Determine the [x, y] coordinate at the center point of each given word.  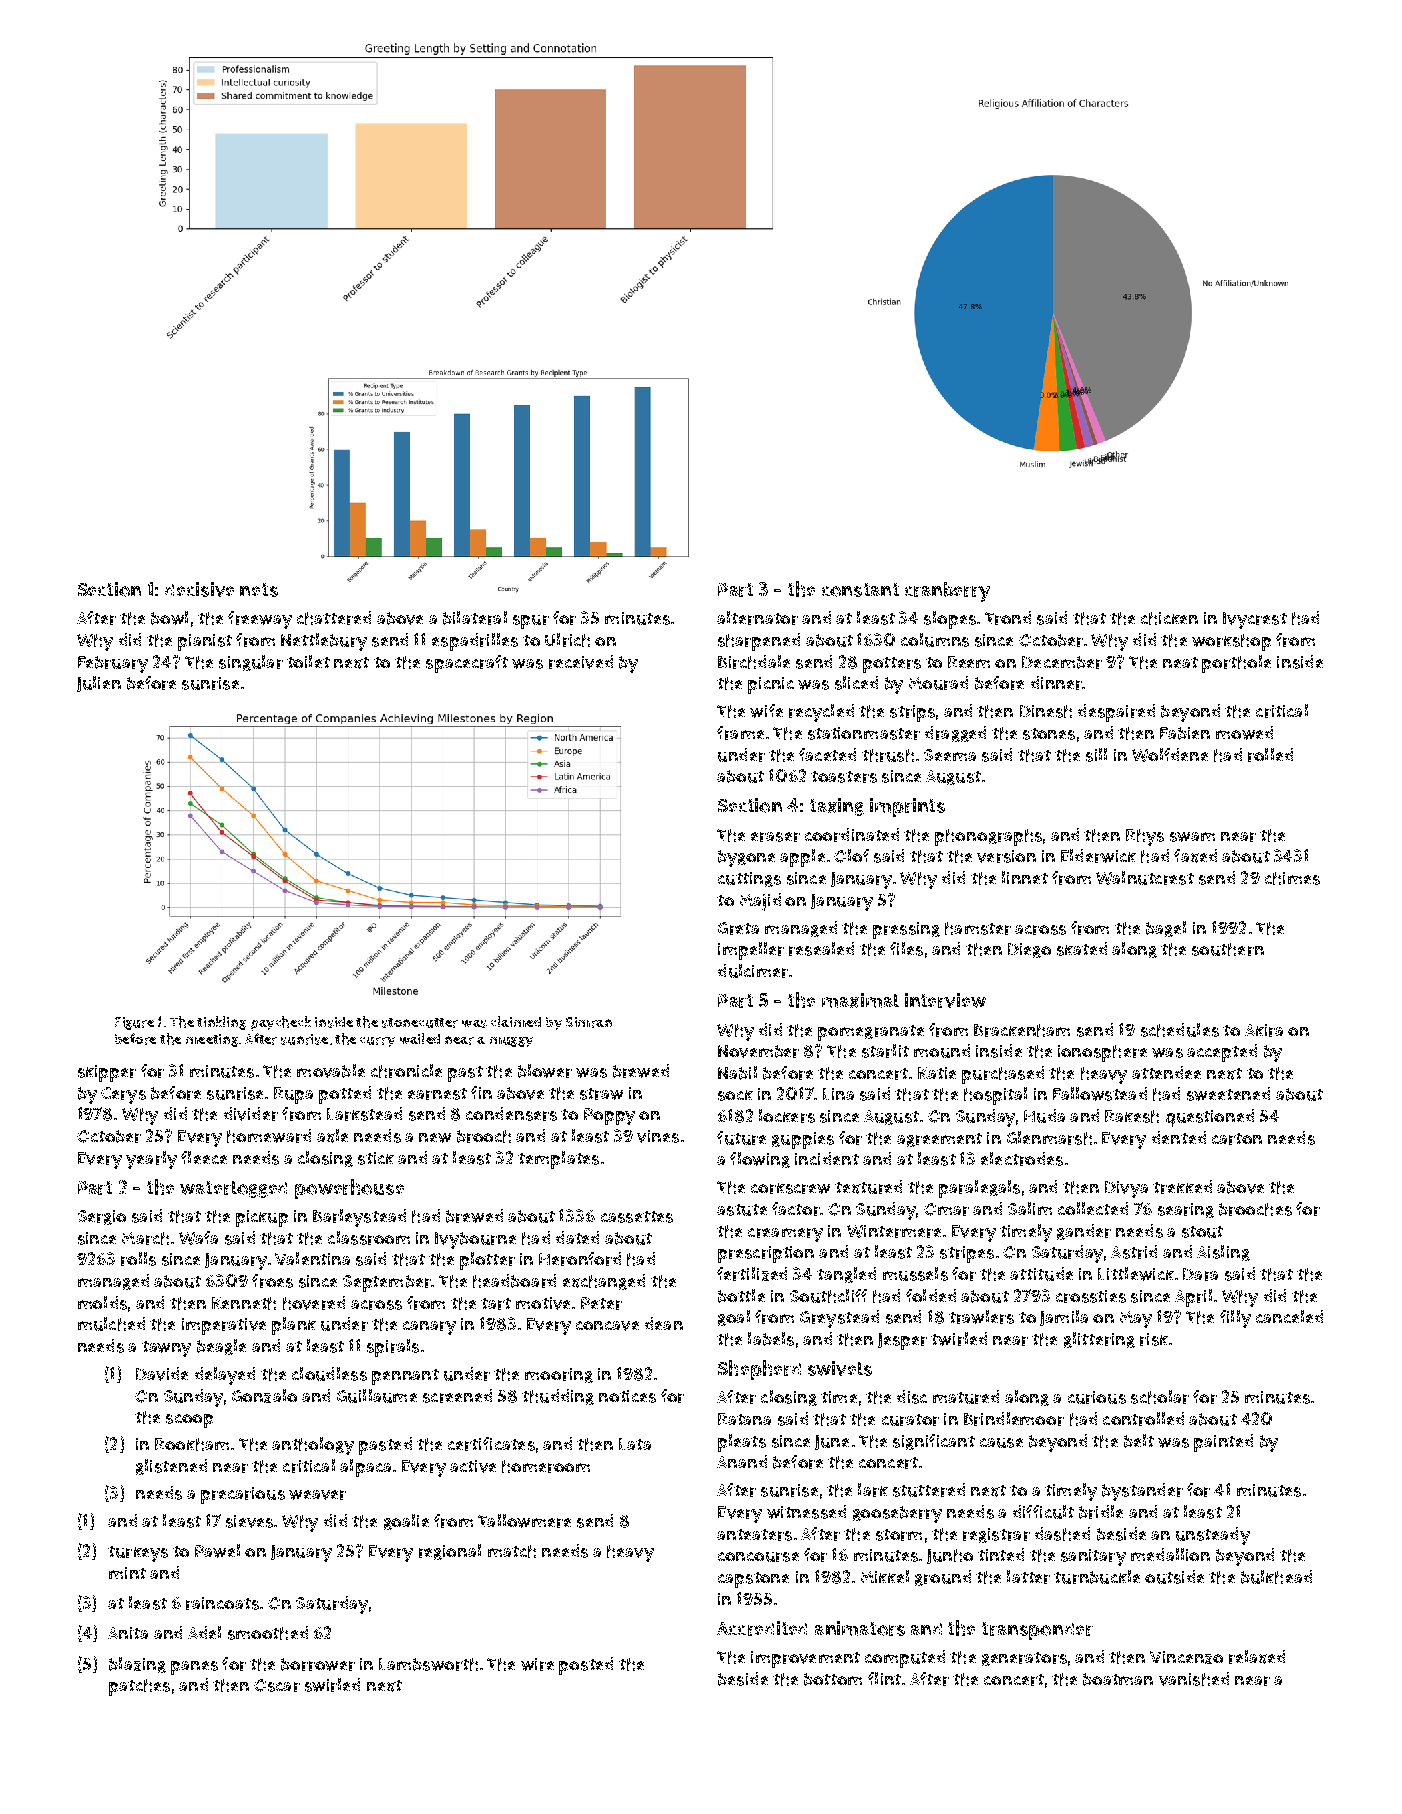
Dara [1200, 1274]
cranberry [947, 592]
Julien [99, 684]
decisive [199, 589]
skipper [107, 1073]
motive [543, 1303]
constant [860, 590]
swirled [332, 1685]
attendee [1166, 1072]
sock [735, 1095]
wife [766, 711]
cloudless [329, 1374]
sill [1096, 755]
